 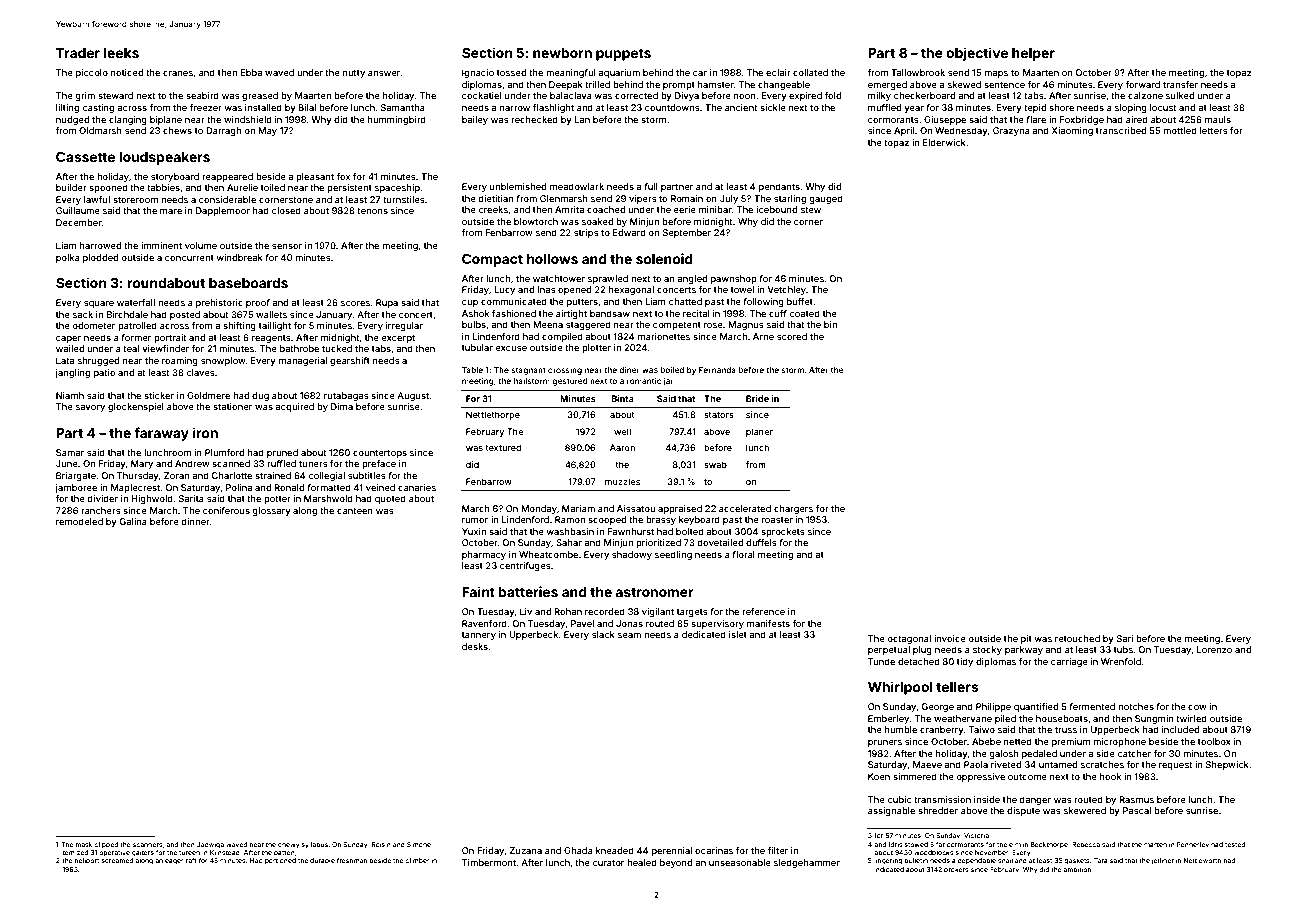 What do you see at coordinates (133, 521) in the document?
I see `Galina` at bounding box center [133, 521].
